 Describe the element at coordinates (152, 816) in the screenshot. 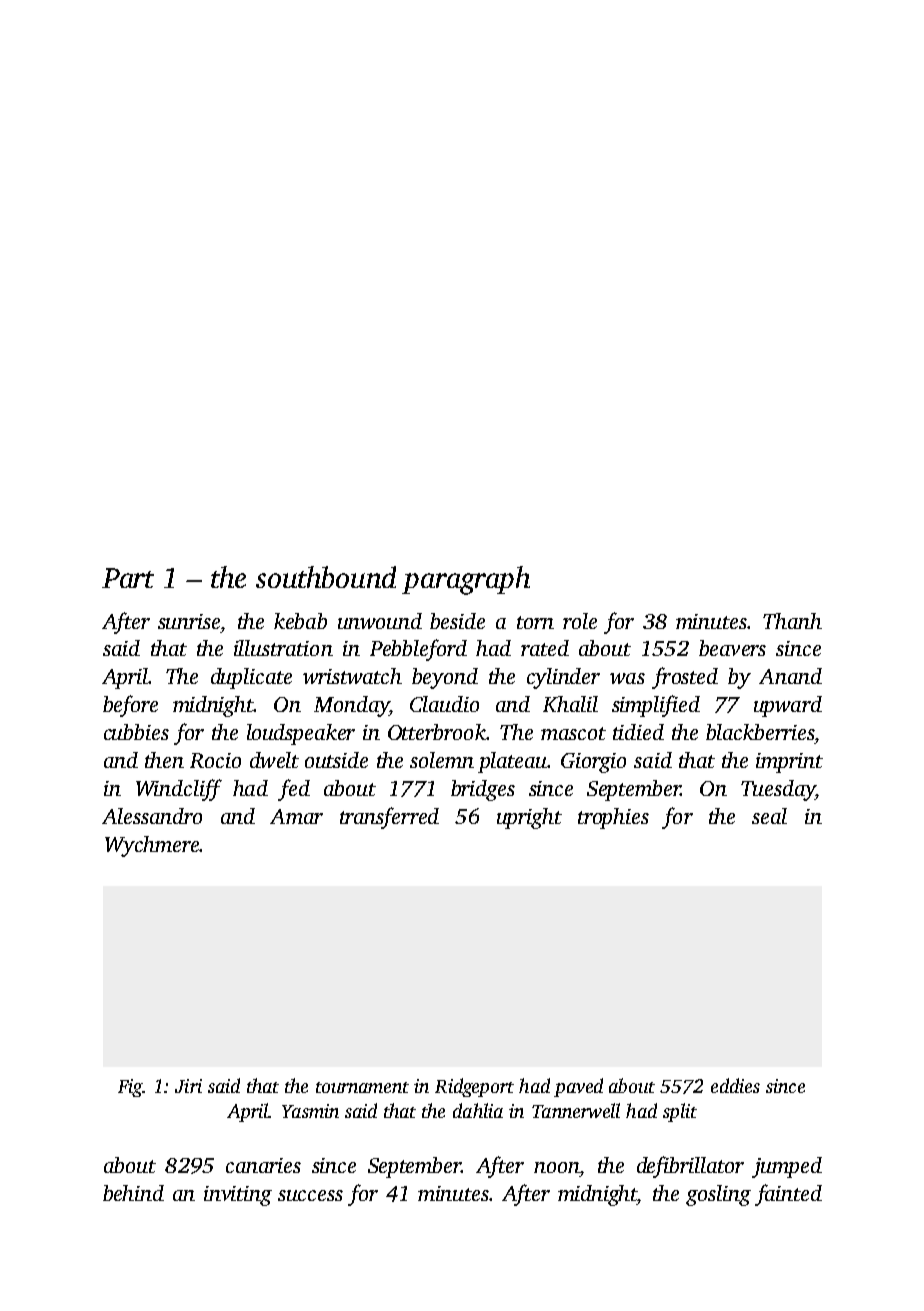

I see `Alessandro` at that location.
